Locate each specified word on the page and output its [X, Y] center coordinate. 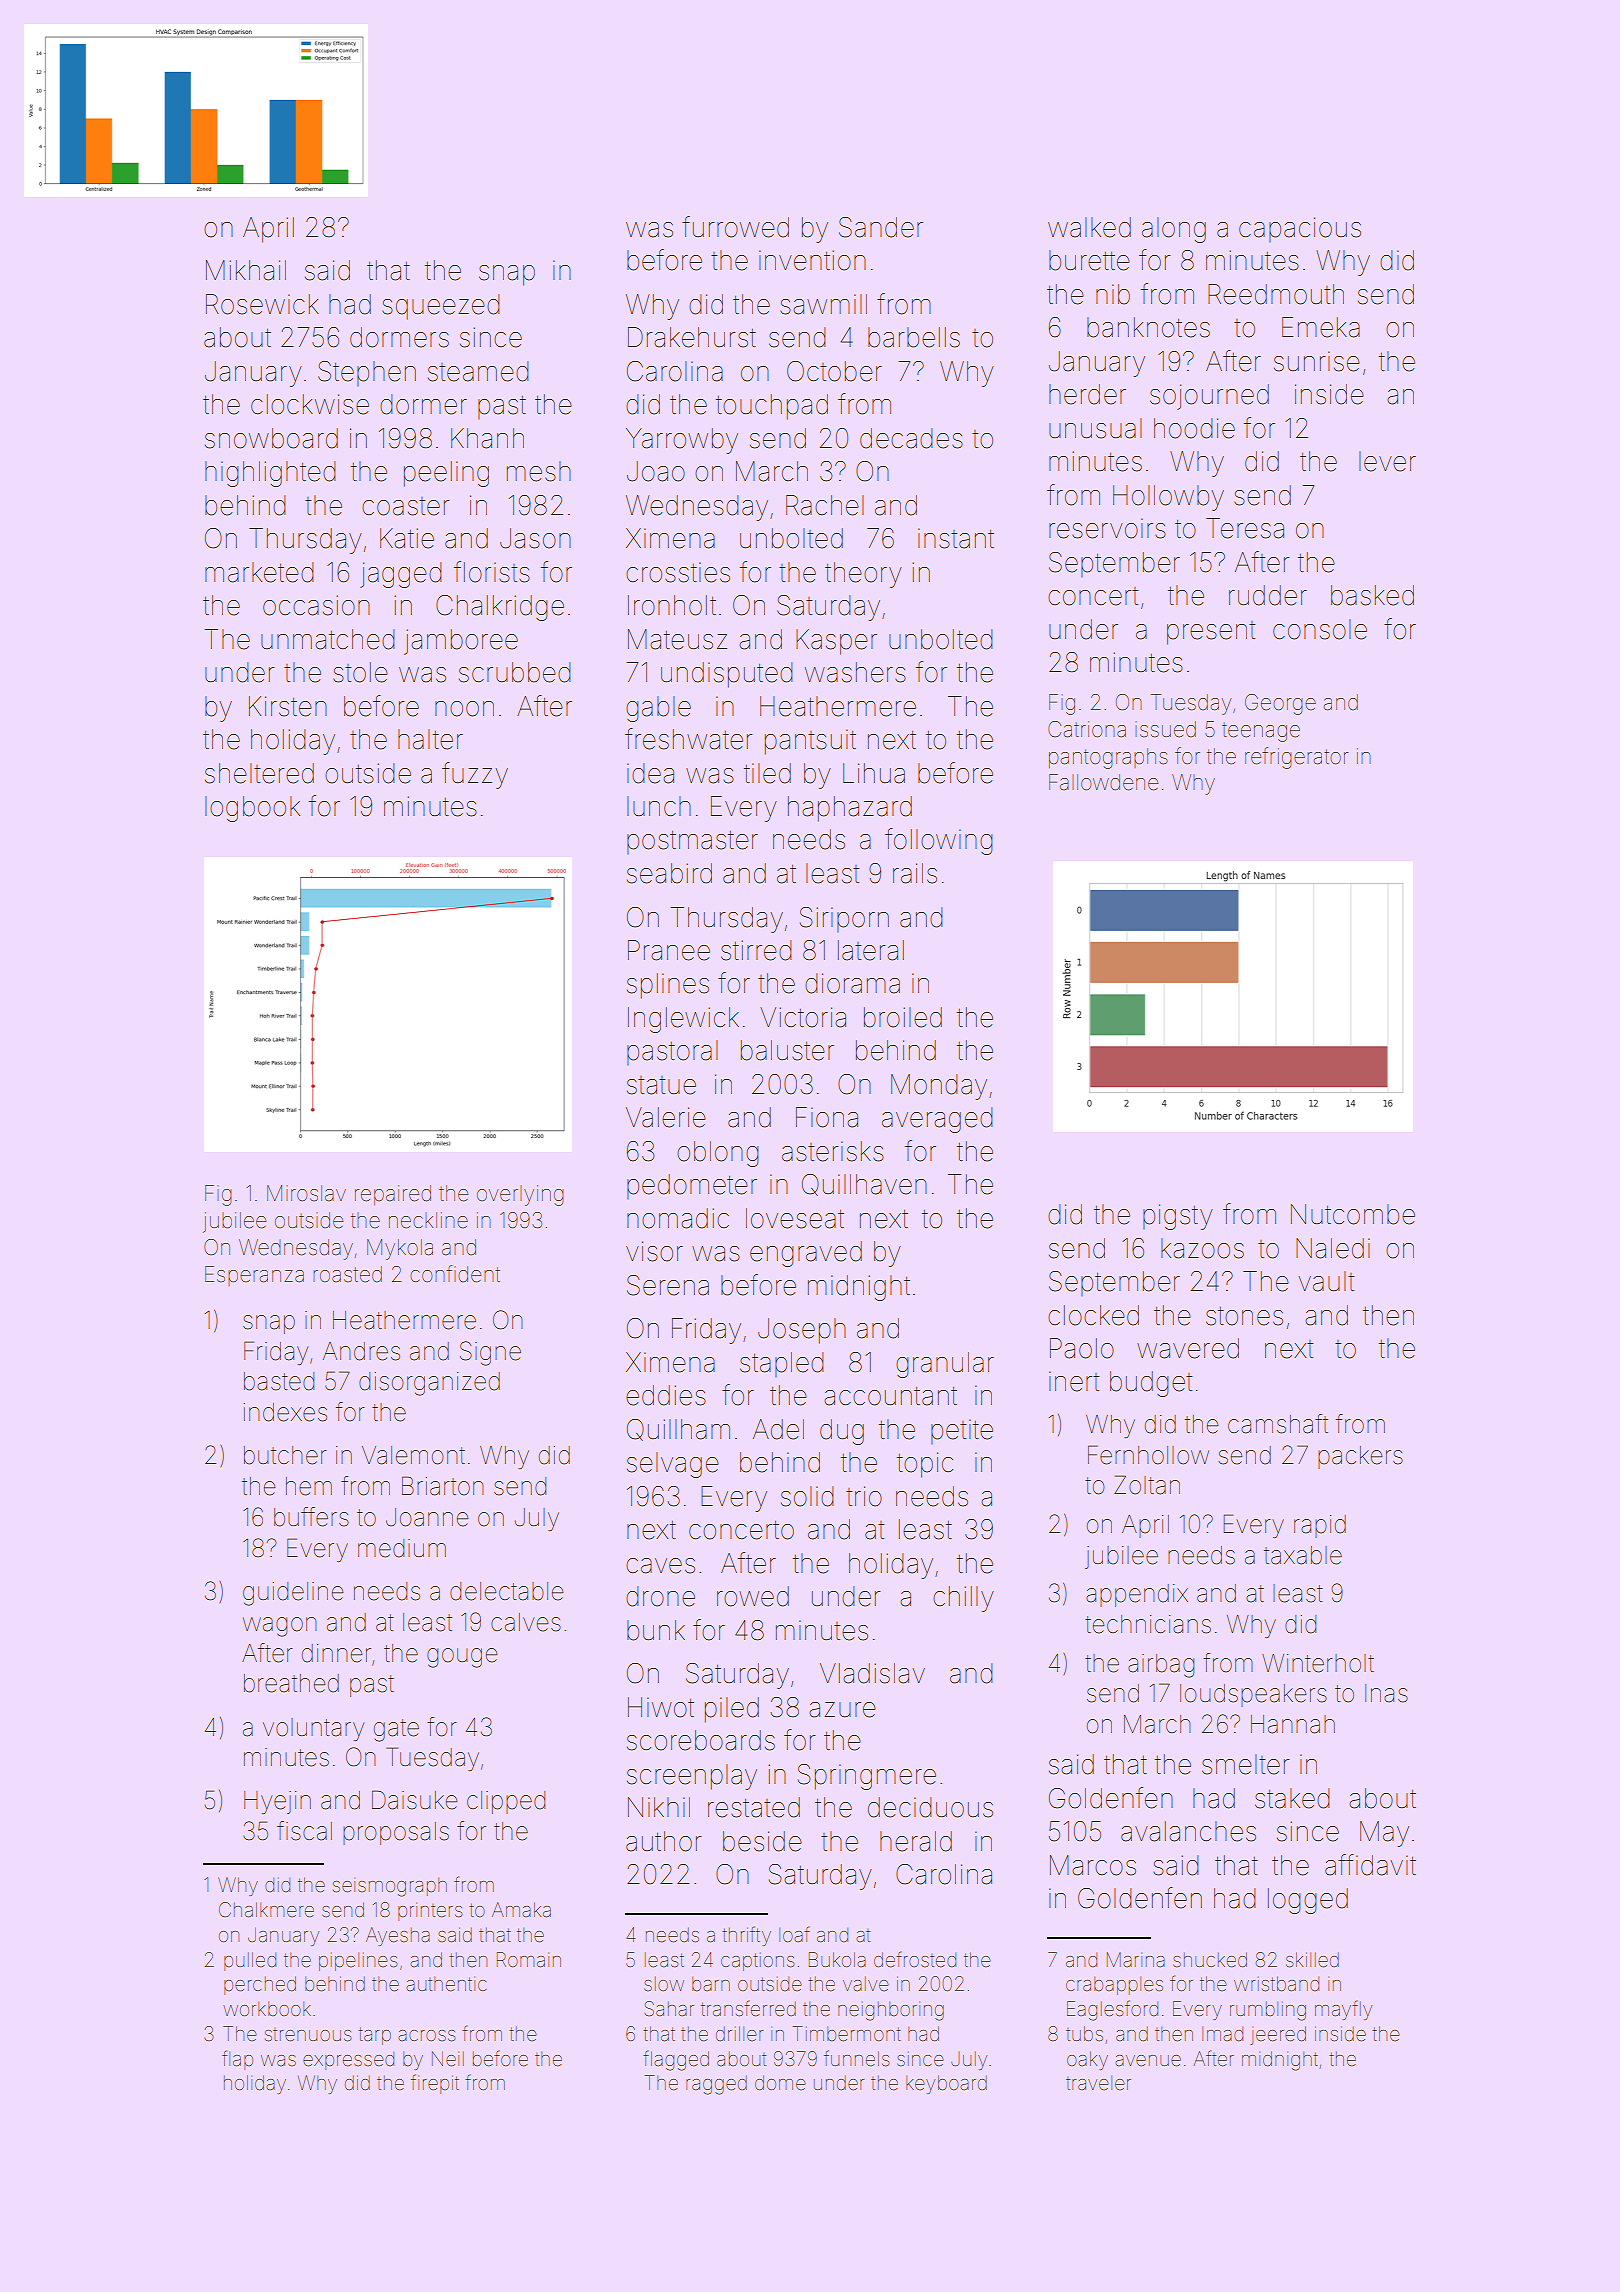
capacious [1300, 229]
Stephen [367, 373]
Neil [448, 2058]
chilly [963, 1599]
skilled [1312, 1959]
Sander [881, 227]
